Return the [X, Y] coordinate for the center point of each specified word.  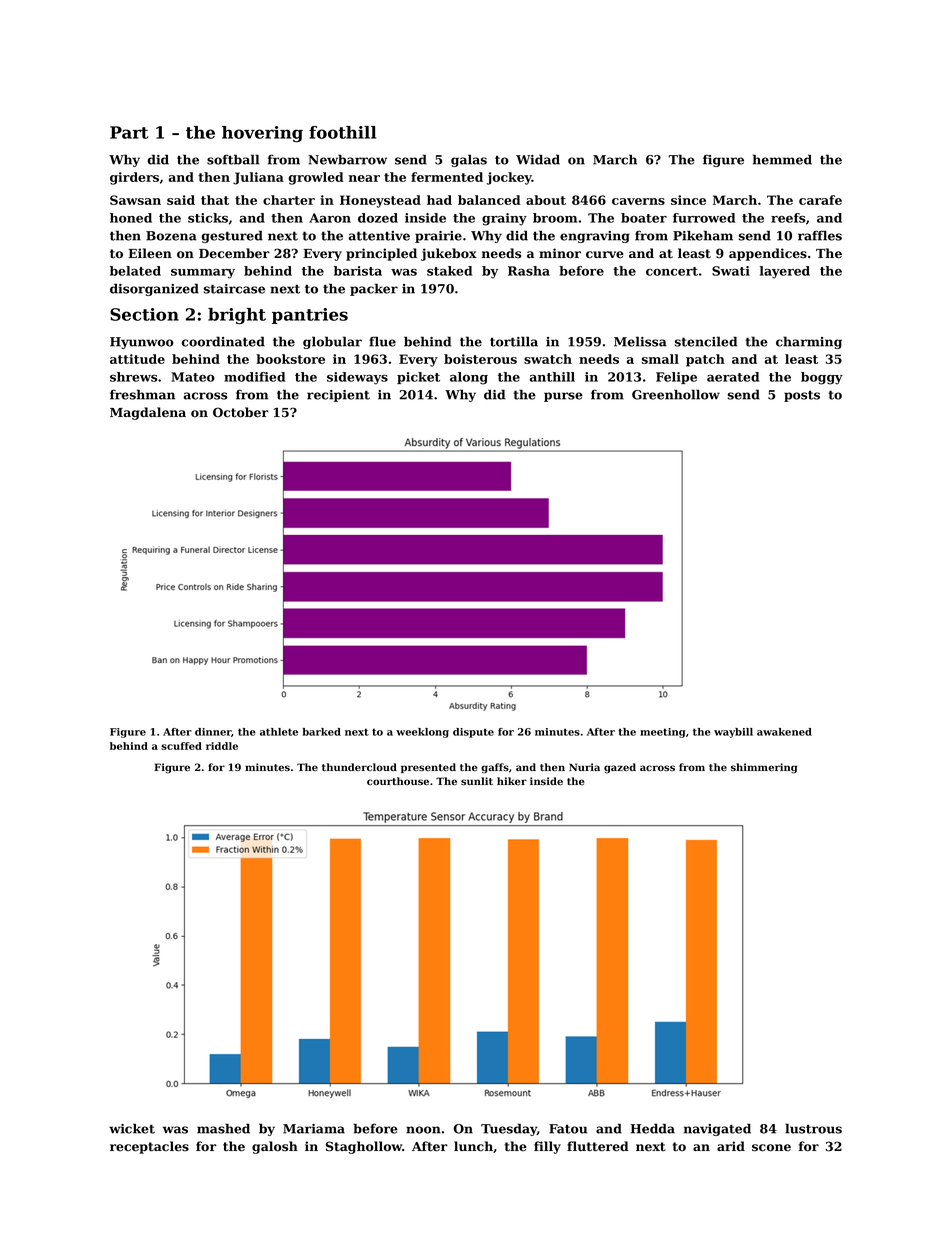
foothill [342, 132]
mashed [223, 1128]
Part [129, 132]
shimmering [764, 768]
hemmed [782, 159]
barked [322, 732]
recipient [338, 396]
